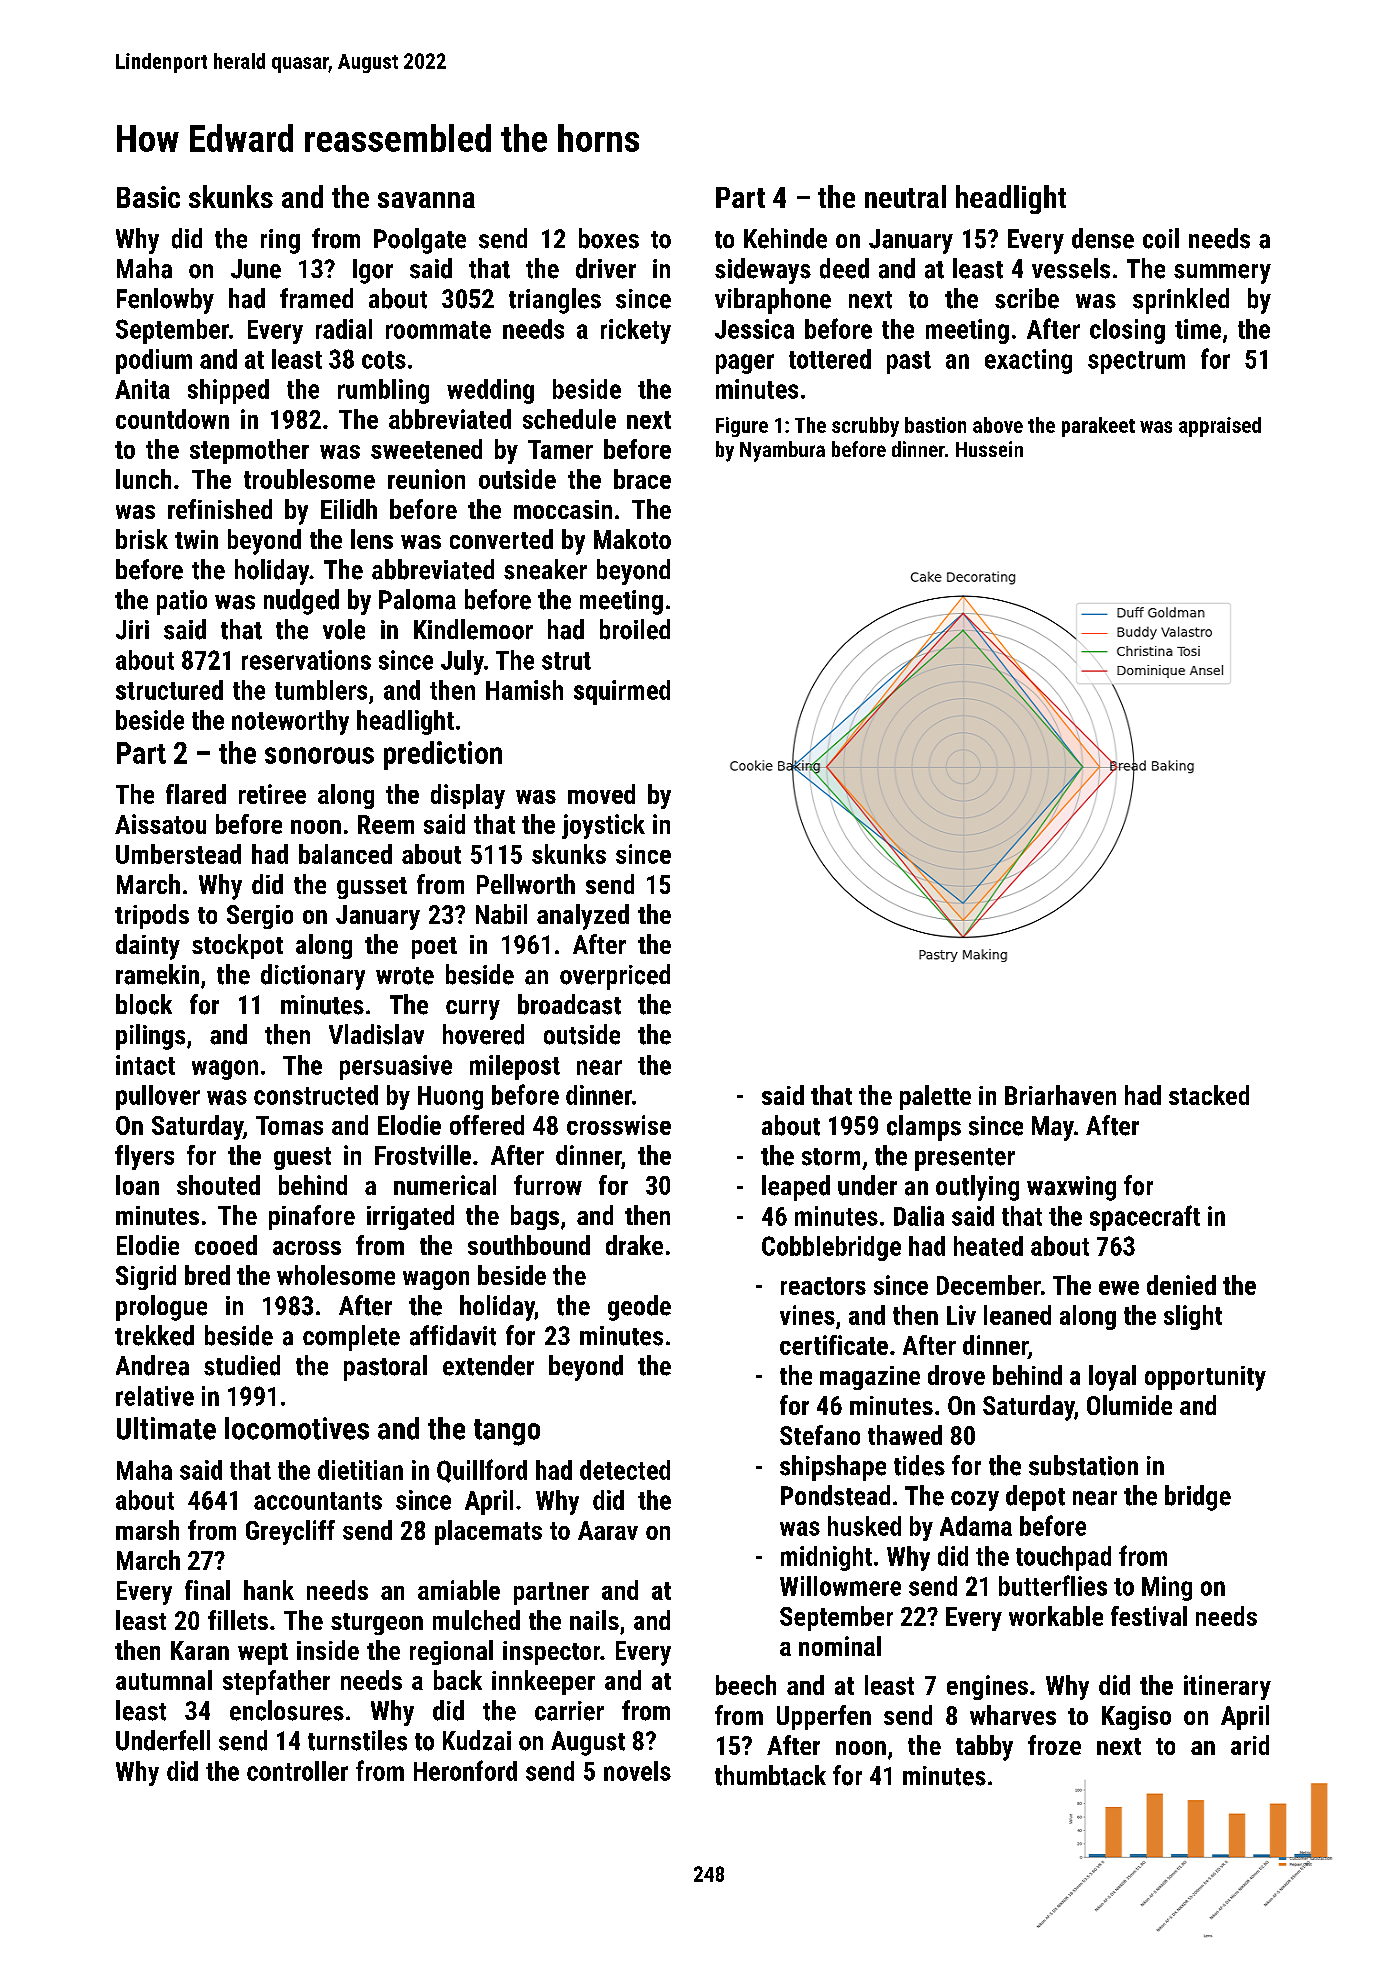 Image resolution: width=1386 pixels, height=1969 pixels. I want to click on reservations, so click(306, 660).
